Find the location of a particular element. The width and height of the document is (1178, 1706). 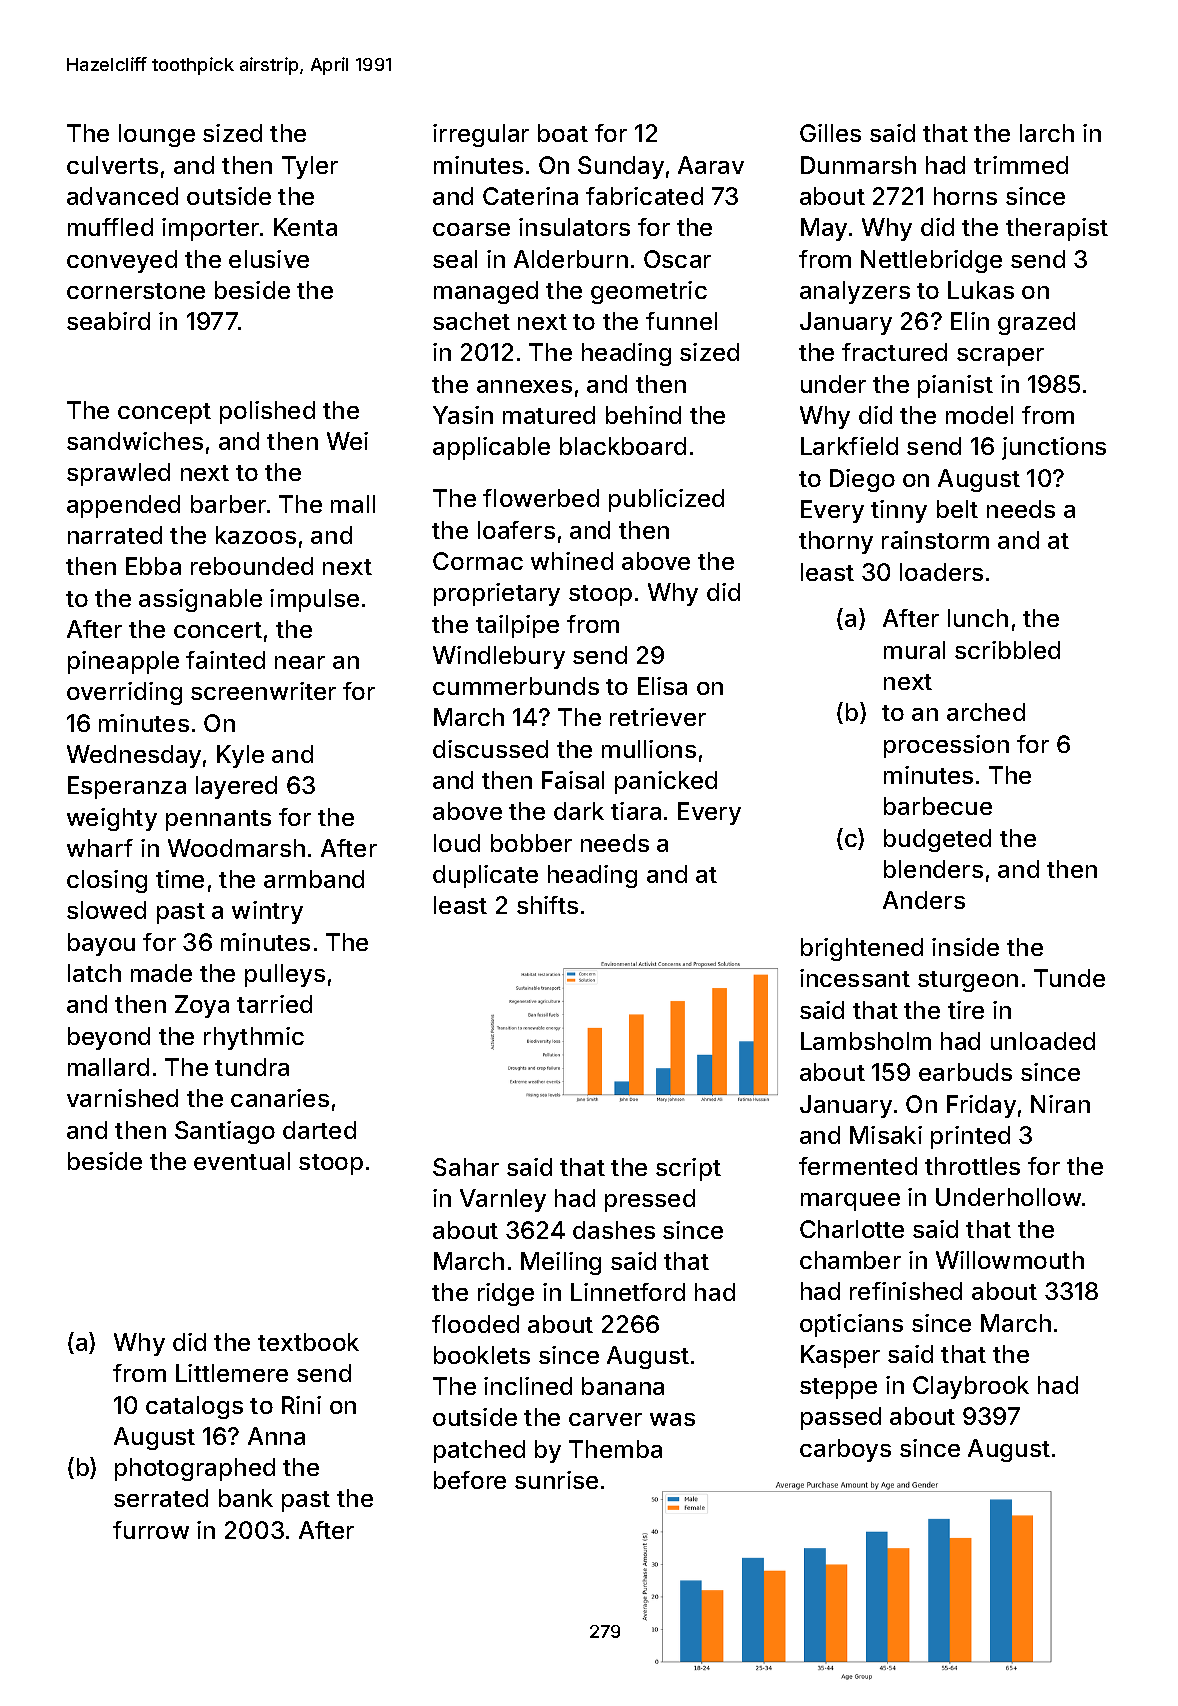

duplicate is located at coordinates (485, 876).
